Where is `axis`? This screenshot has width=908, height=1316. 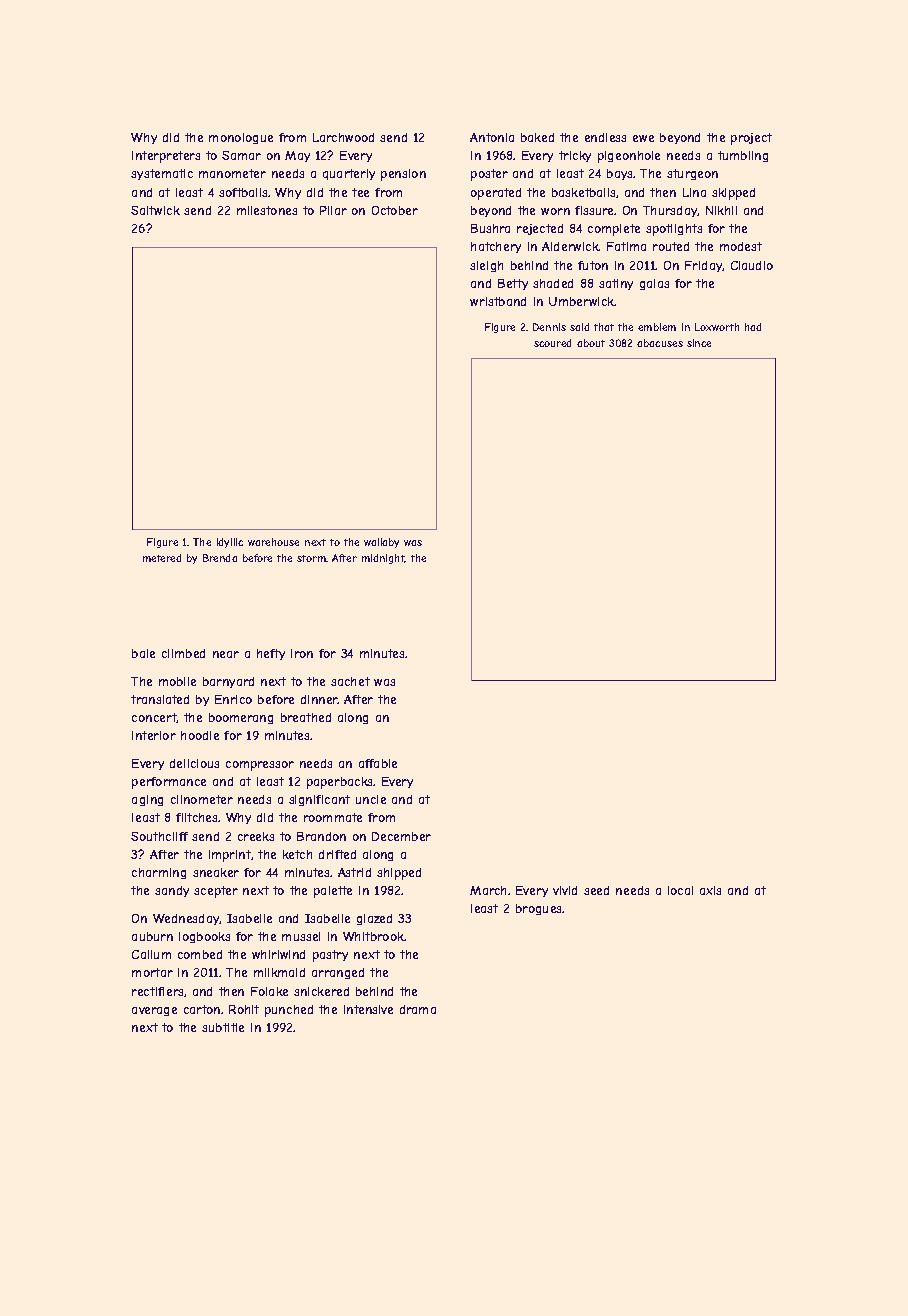 axis is located at coordinates (710, 890).
